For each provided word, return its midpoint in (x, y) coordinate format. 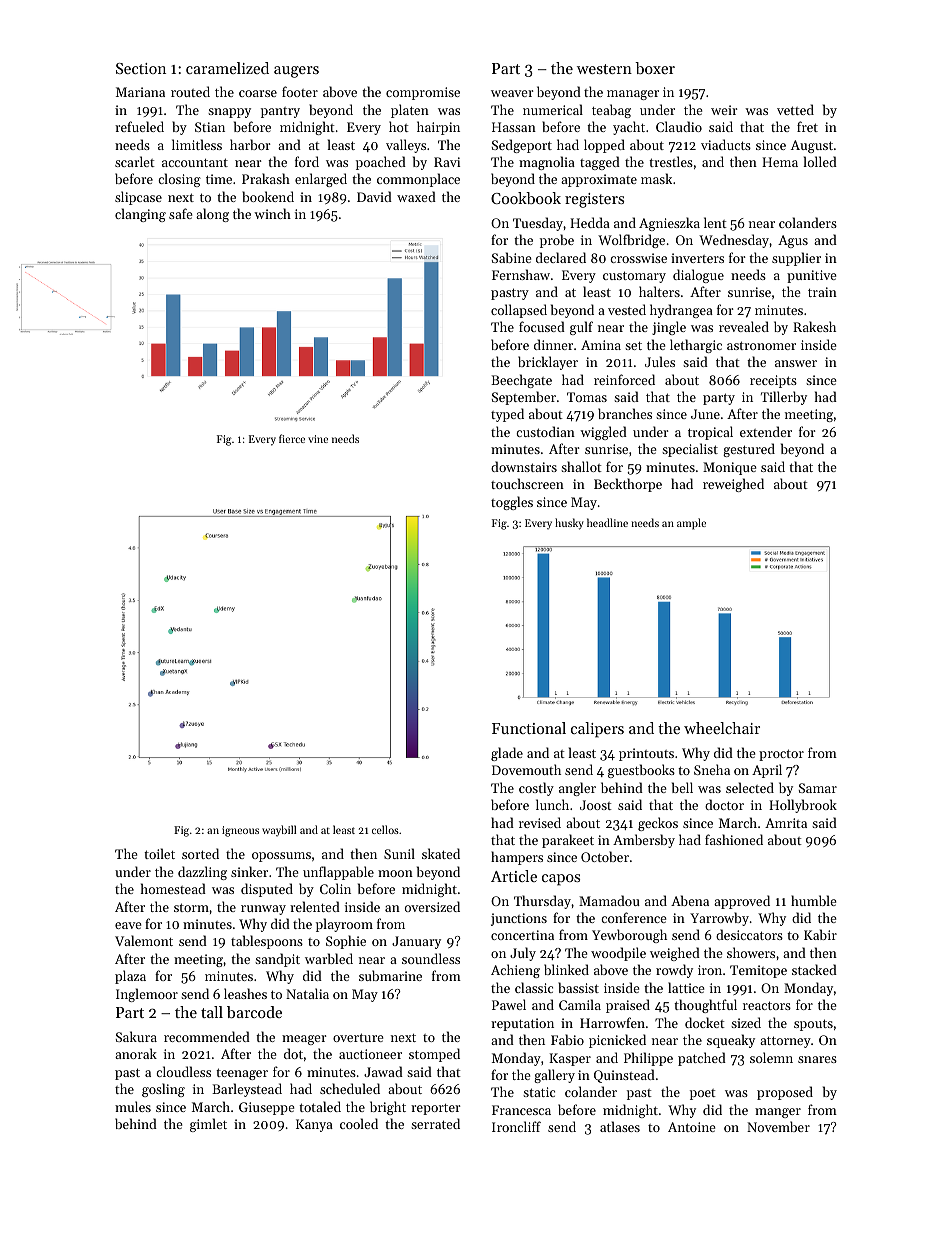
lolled (820, 161)
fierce (292, 438)
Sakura (136, 1036)
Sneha (712, 769)
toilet (159, 853)
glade (507, 754)
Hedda (590, 222)
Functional (529, 728)
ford (307, 161)
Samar (818, 788)
